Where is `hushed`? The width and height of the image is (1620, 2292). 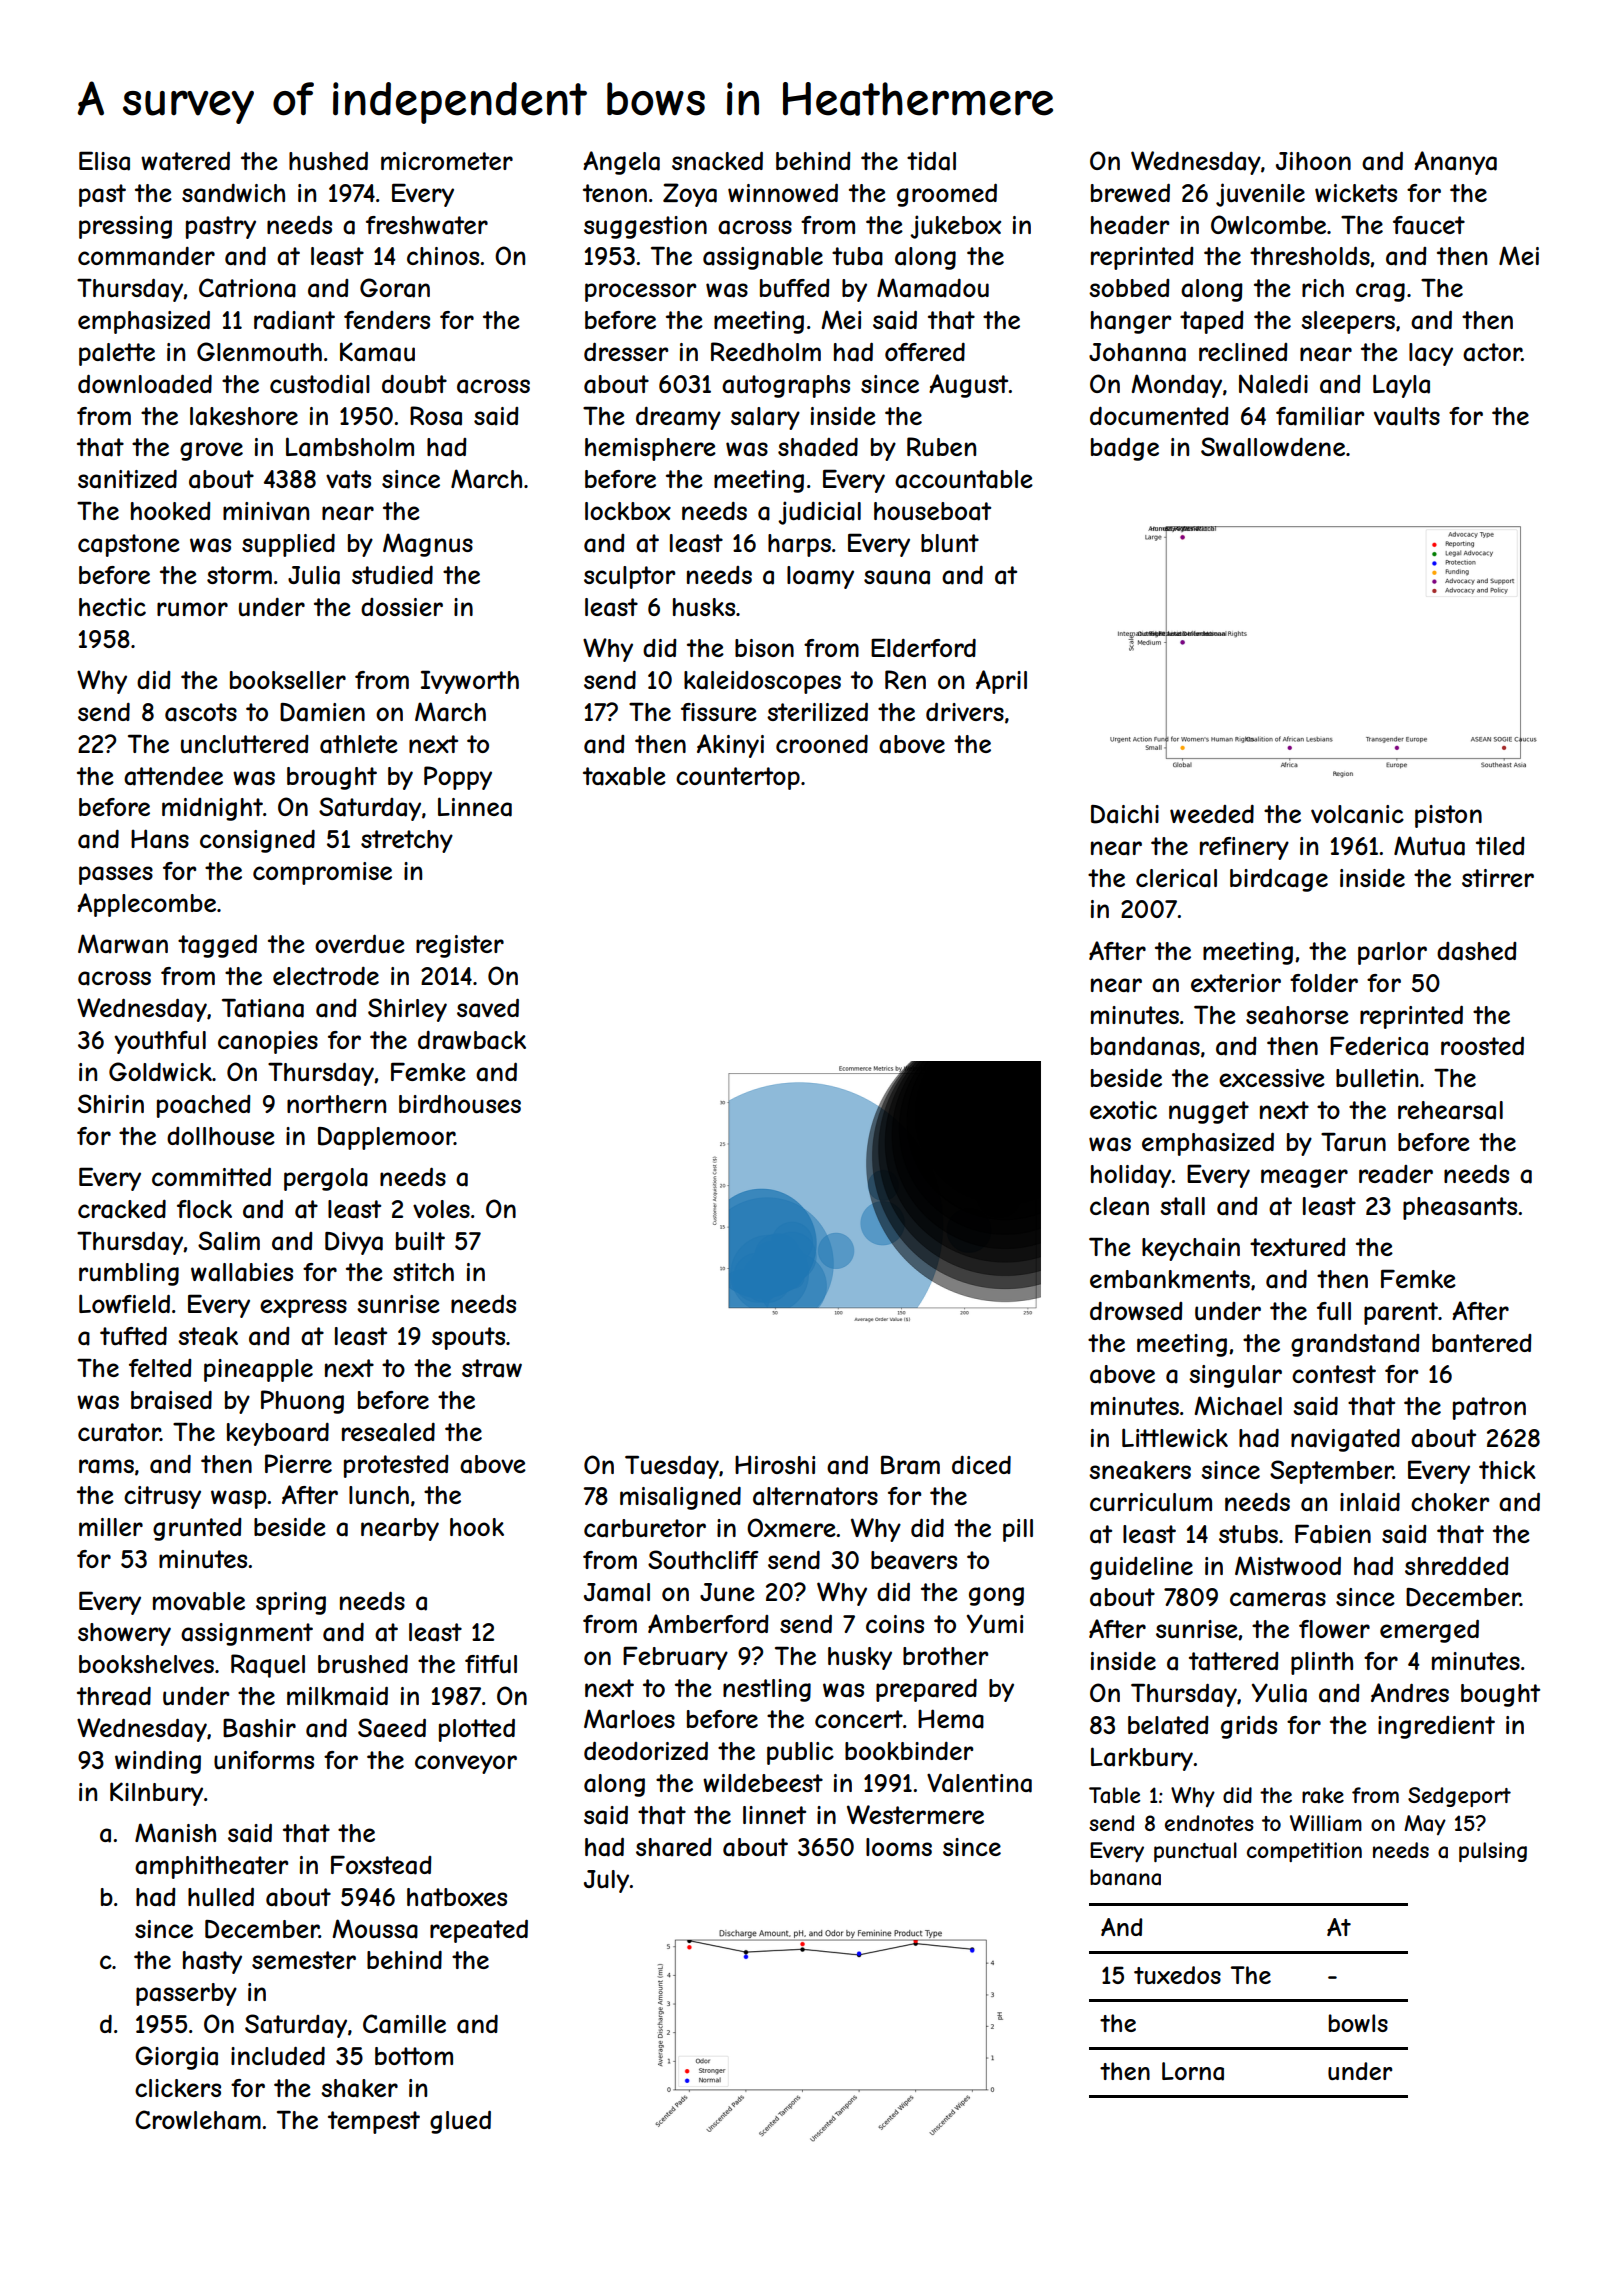
hushed is located at coordinates (328, 161).
